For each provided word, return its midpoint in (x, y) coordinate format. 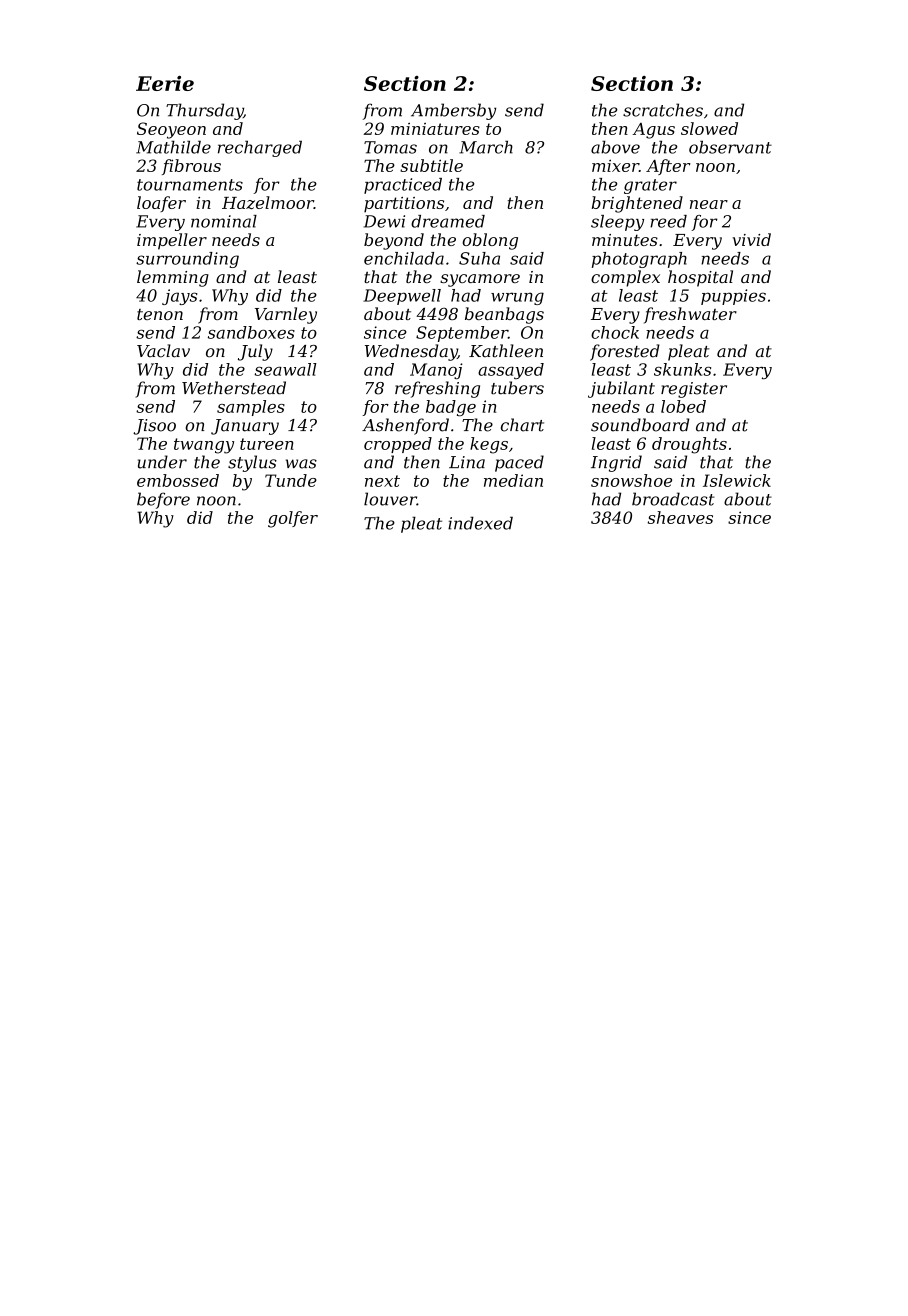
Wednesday (411, 352)
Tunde (291, 480)
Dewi (384, 221)
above (615, 147)
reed (668, 221)
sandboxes (251, 332)
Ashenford (405, 426)
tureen (267, 444)
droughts (689, 445)
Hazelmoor (268, 203)
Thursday (204, 111)
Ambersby (453, 111)
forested (625, 352)
